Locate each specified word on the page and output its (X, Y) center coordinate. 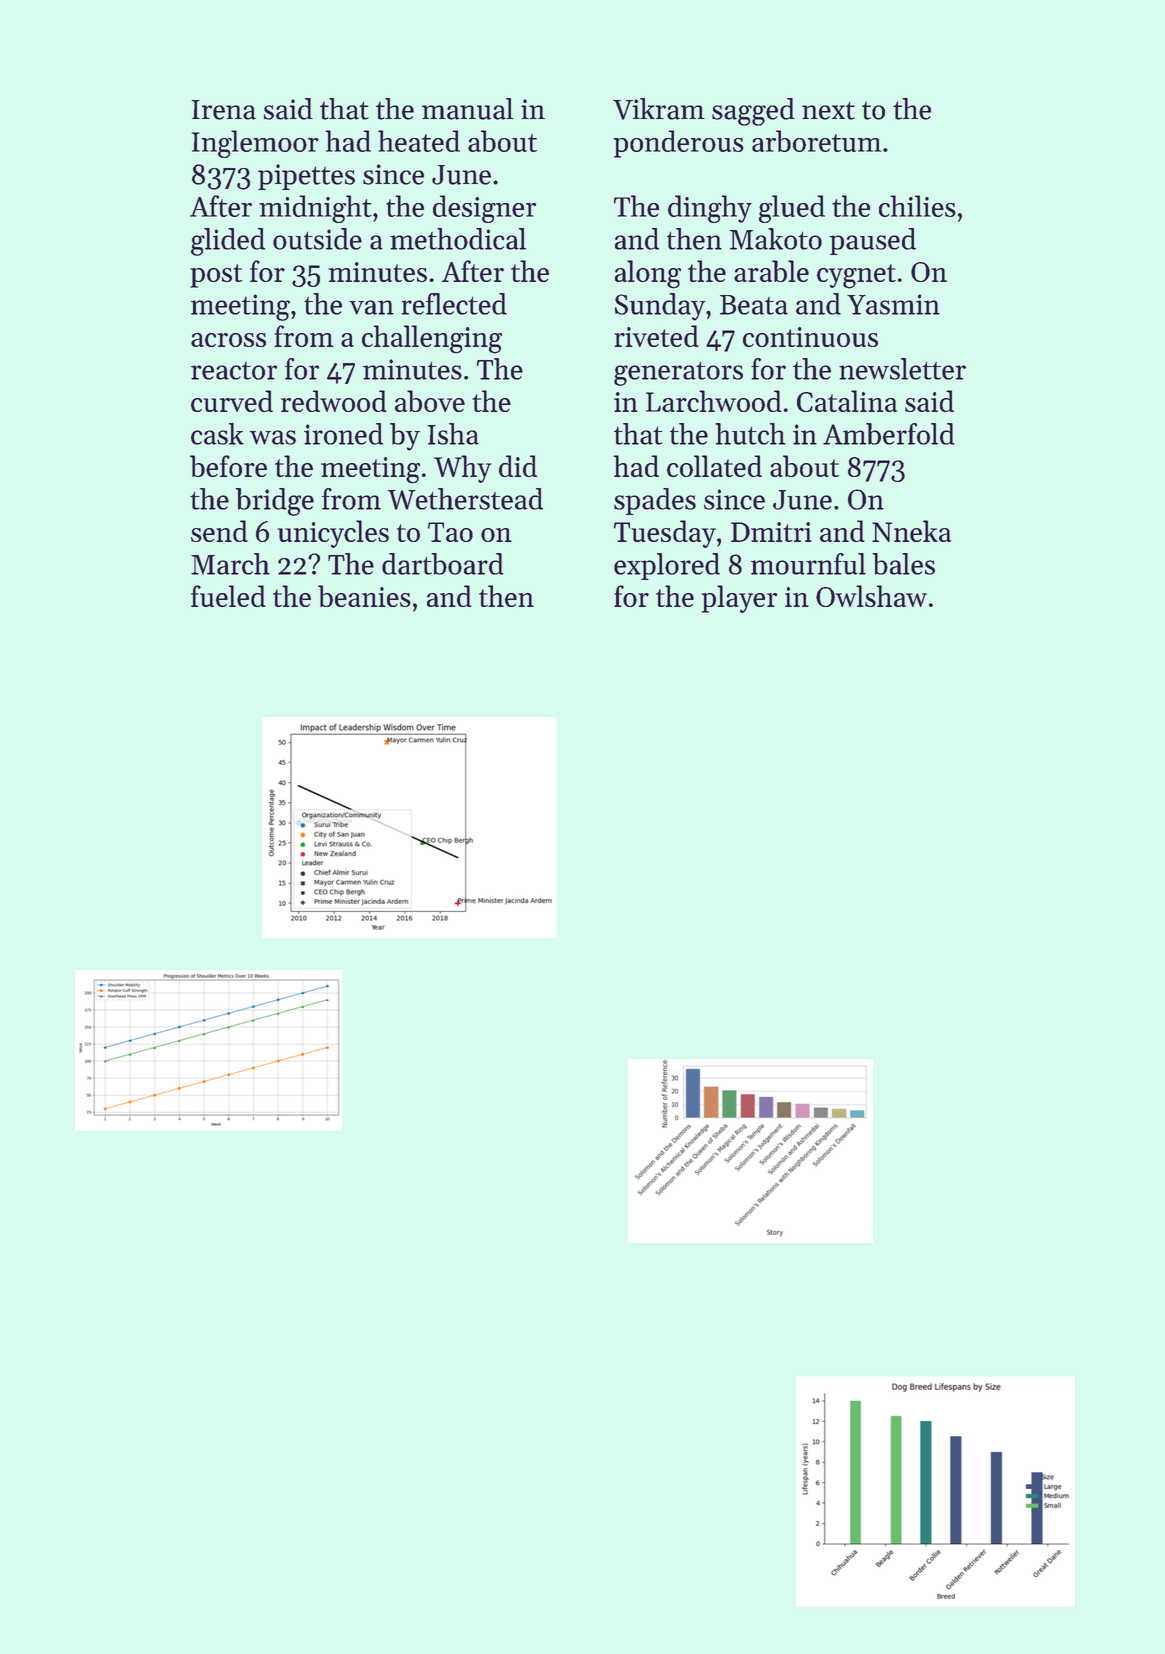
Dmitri (771, 532)
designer (484, 209)
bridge (274, 502)
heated (419, 141)
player (739, 599)
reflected (454, 304)
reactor (234, 371)
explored (667, 566)
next (828, 111)
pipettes (306, 177)
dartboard (443, 564)
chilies (917, 206)
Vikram (659, 109)
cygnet (856, 276)
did (518, 466)
